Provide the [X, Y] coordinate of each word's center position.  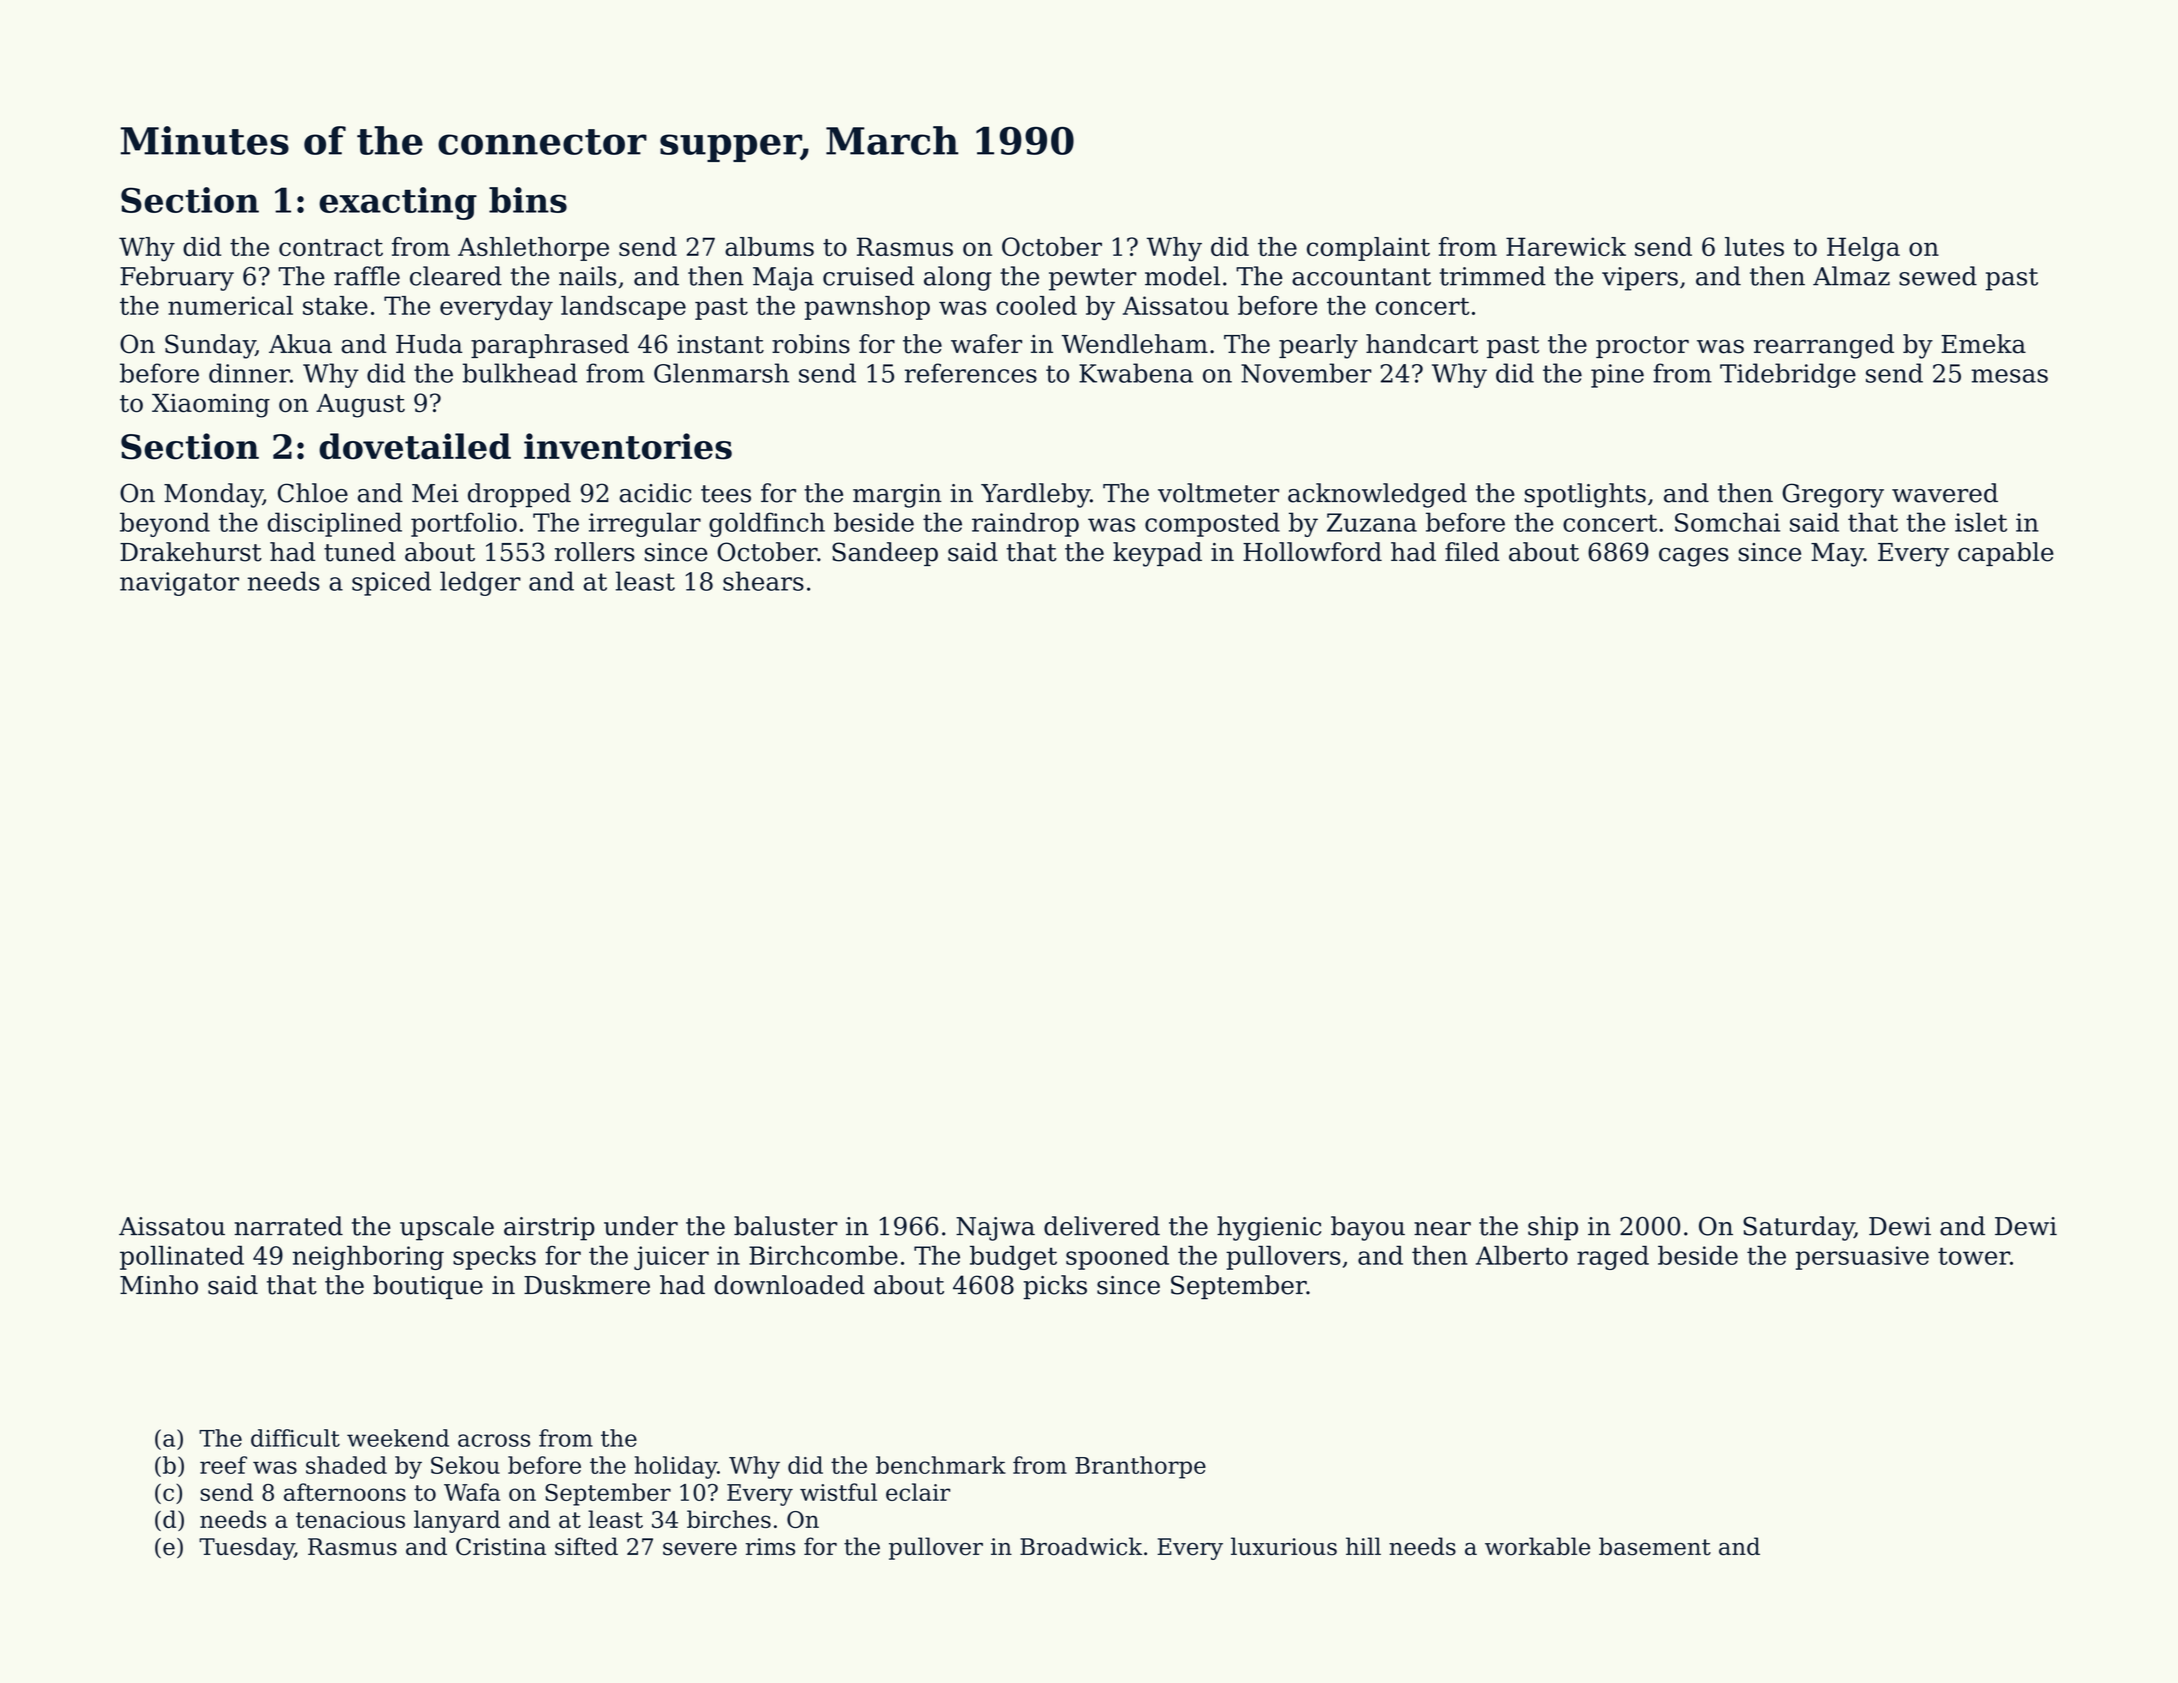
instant [720, 344]
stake [335, 305]
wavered [1945, 493]
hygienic [1269, 1228]
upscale [447, 1228]
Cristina [501, 1547]
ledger [480, 583]
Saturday [1798, 1228]
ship [1553, 1228]
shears [763, 581]
